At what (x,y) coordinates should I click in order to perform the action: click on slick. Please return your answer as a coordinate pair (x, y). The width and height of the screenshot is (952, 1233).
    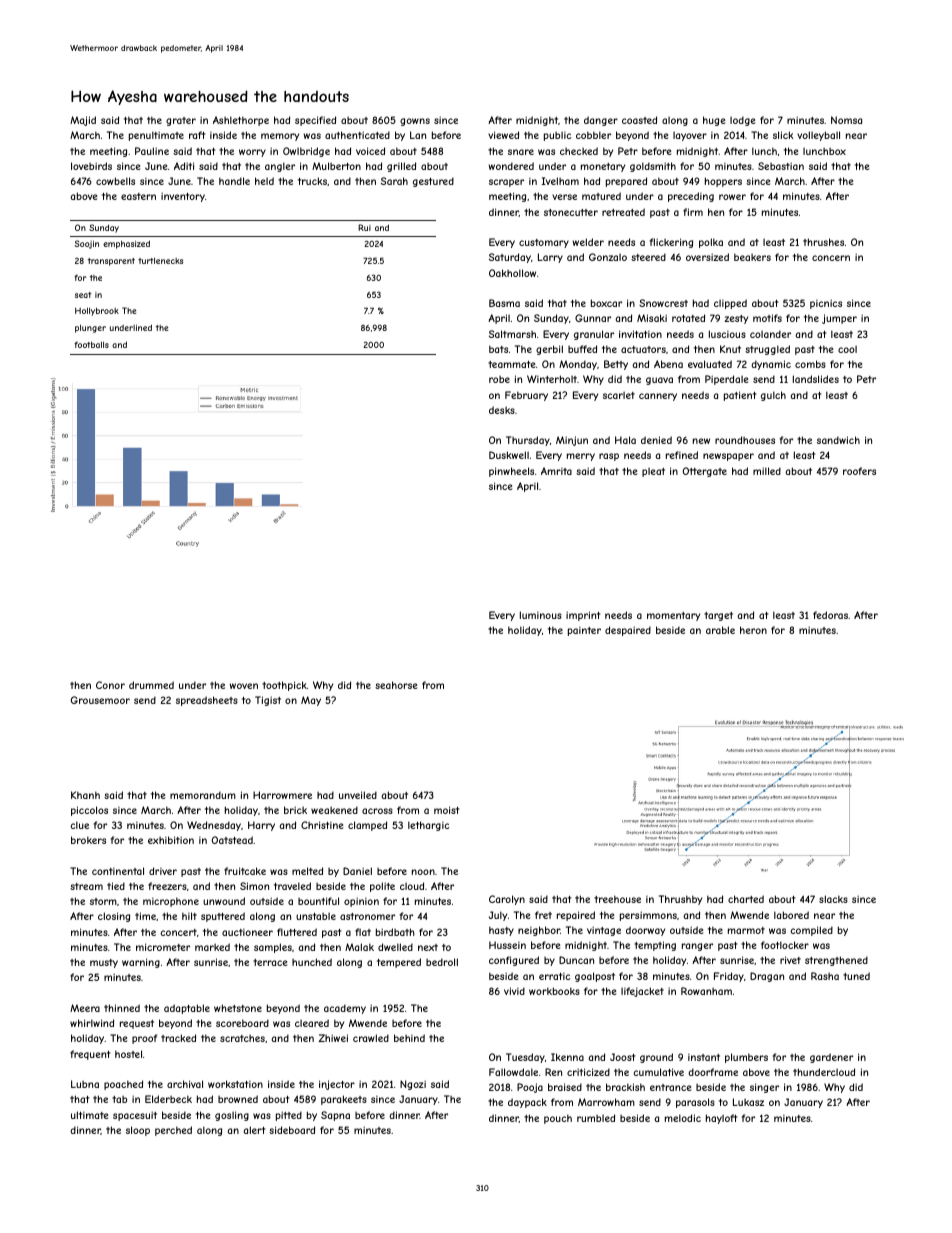
    Looking at the image, I should click on (783, 135).
